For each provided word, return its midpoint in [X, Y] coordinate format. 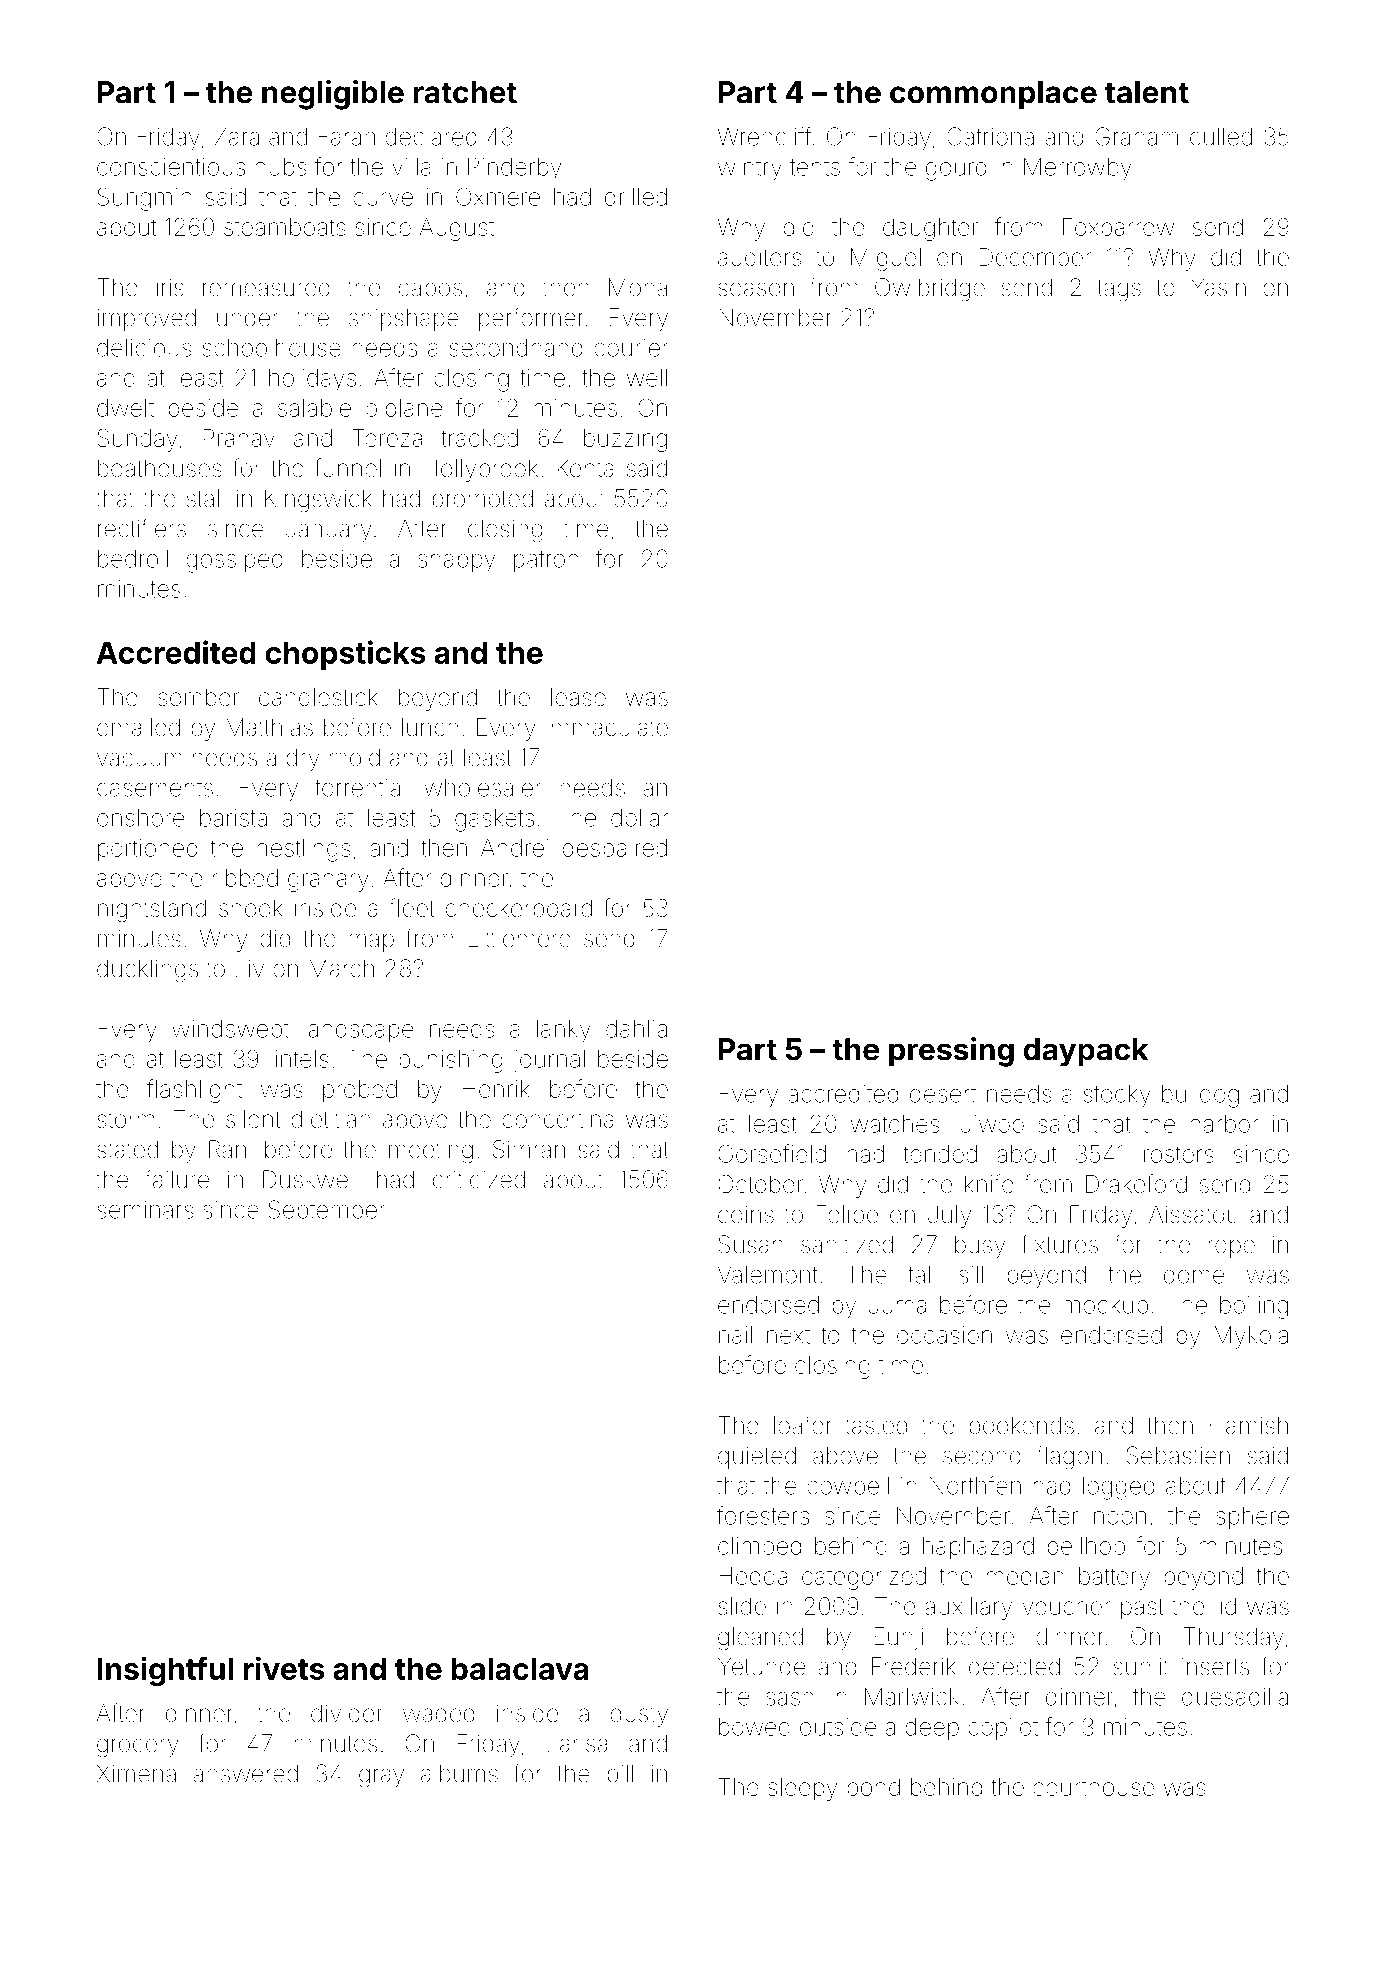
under [247, 318]
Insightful [165, 1671]
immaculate [607, 727]
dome [1194, 1275]
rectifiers [142, 528]
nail [735, 1335]
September [326, 1211]
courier [631, 348]
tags [1119, 291]
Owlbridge [930, 290]
